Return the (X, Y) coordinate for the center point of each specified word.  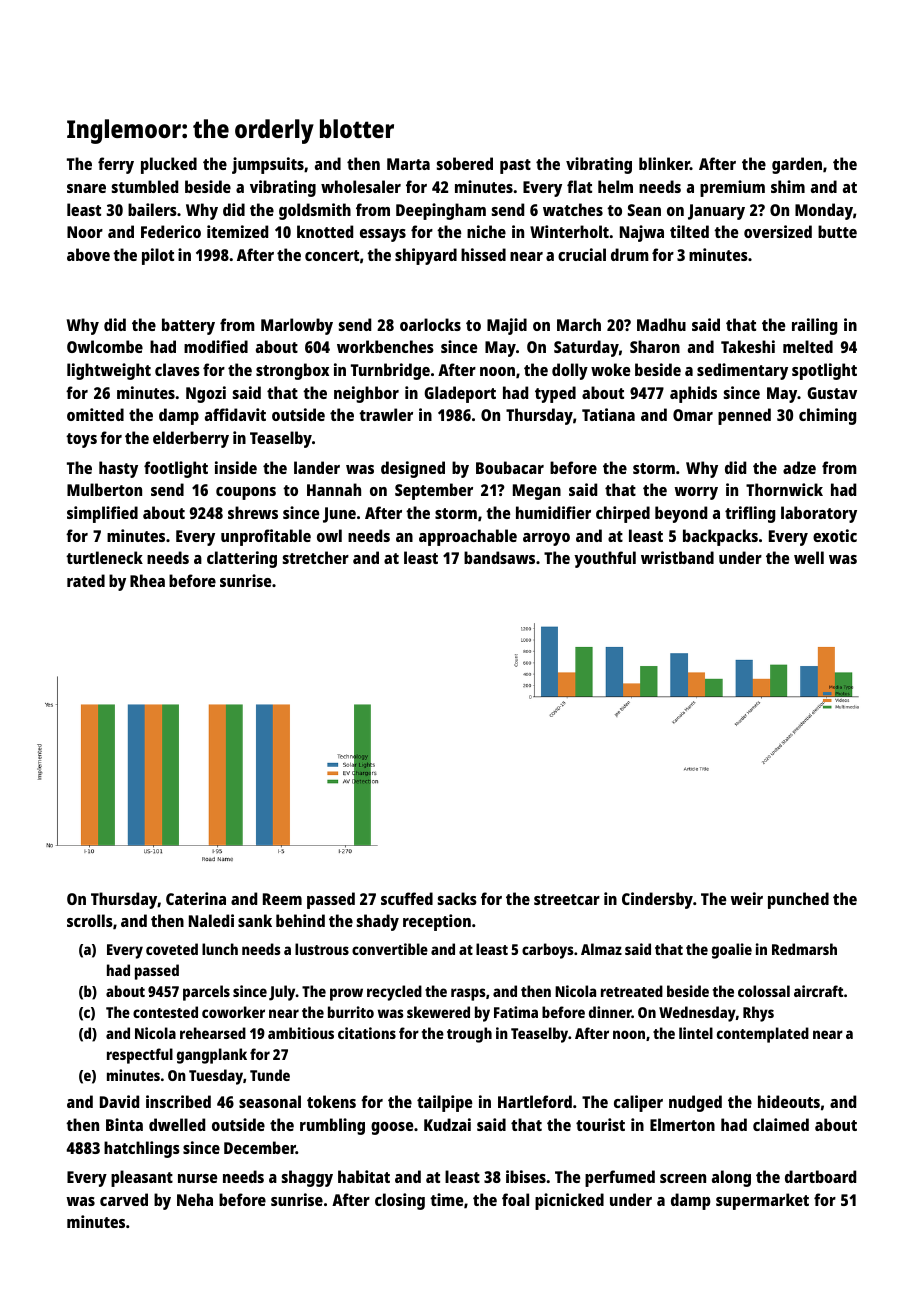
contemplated (763, 1035)
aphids (693, 394)
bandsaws (499, 557)
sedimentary (742, 371)
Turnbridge (390, 371)
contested (165, 1012)
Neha (195, 1199)
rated (86, 580)
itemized (237, 231)
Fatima (516, 1012)
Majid (507, 326)
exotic (835, 535)
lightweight (109, 371)
